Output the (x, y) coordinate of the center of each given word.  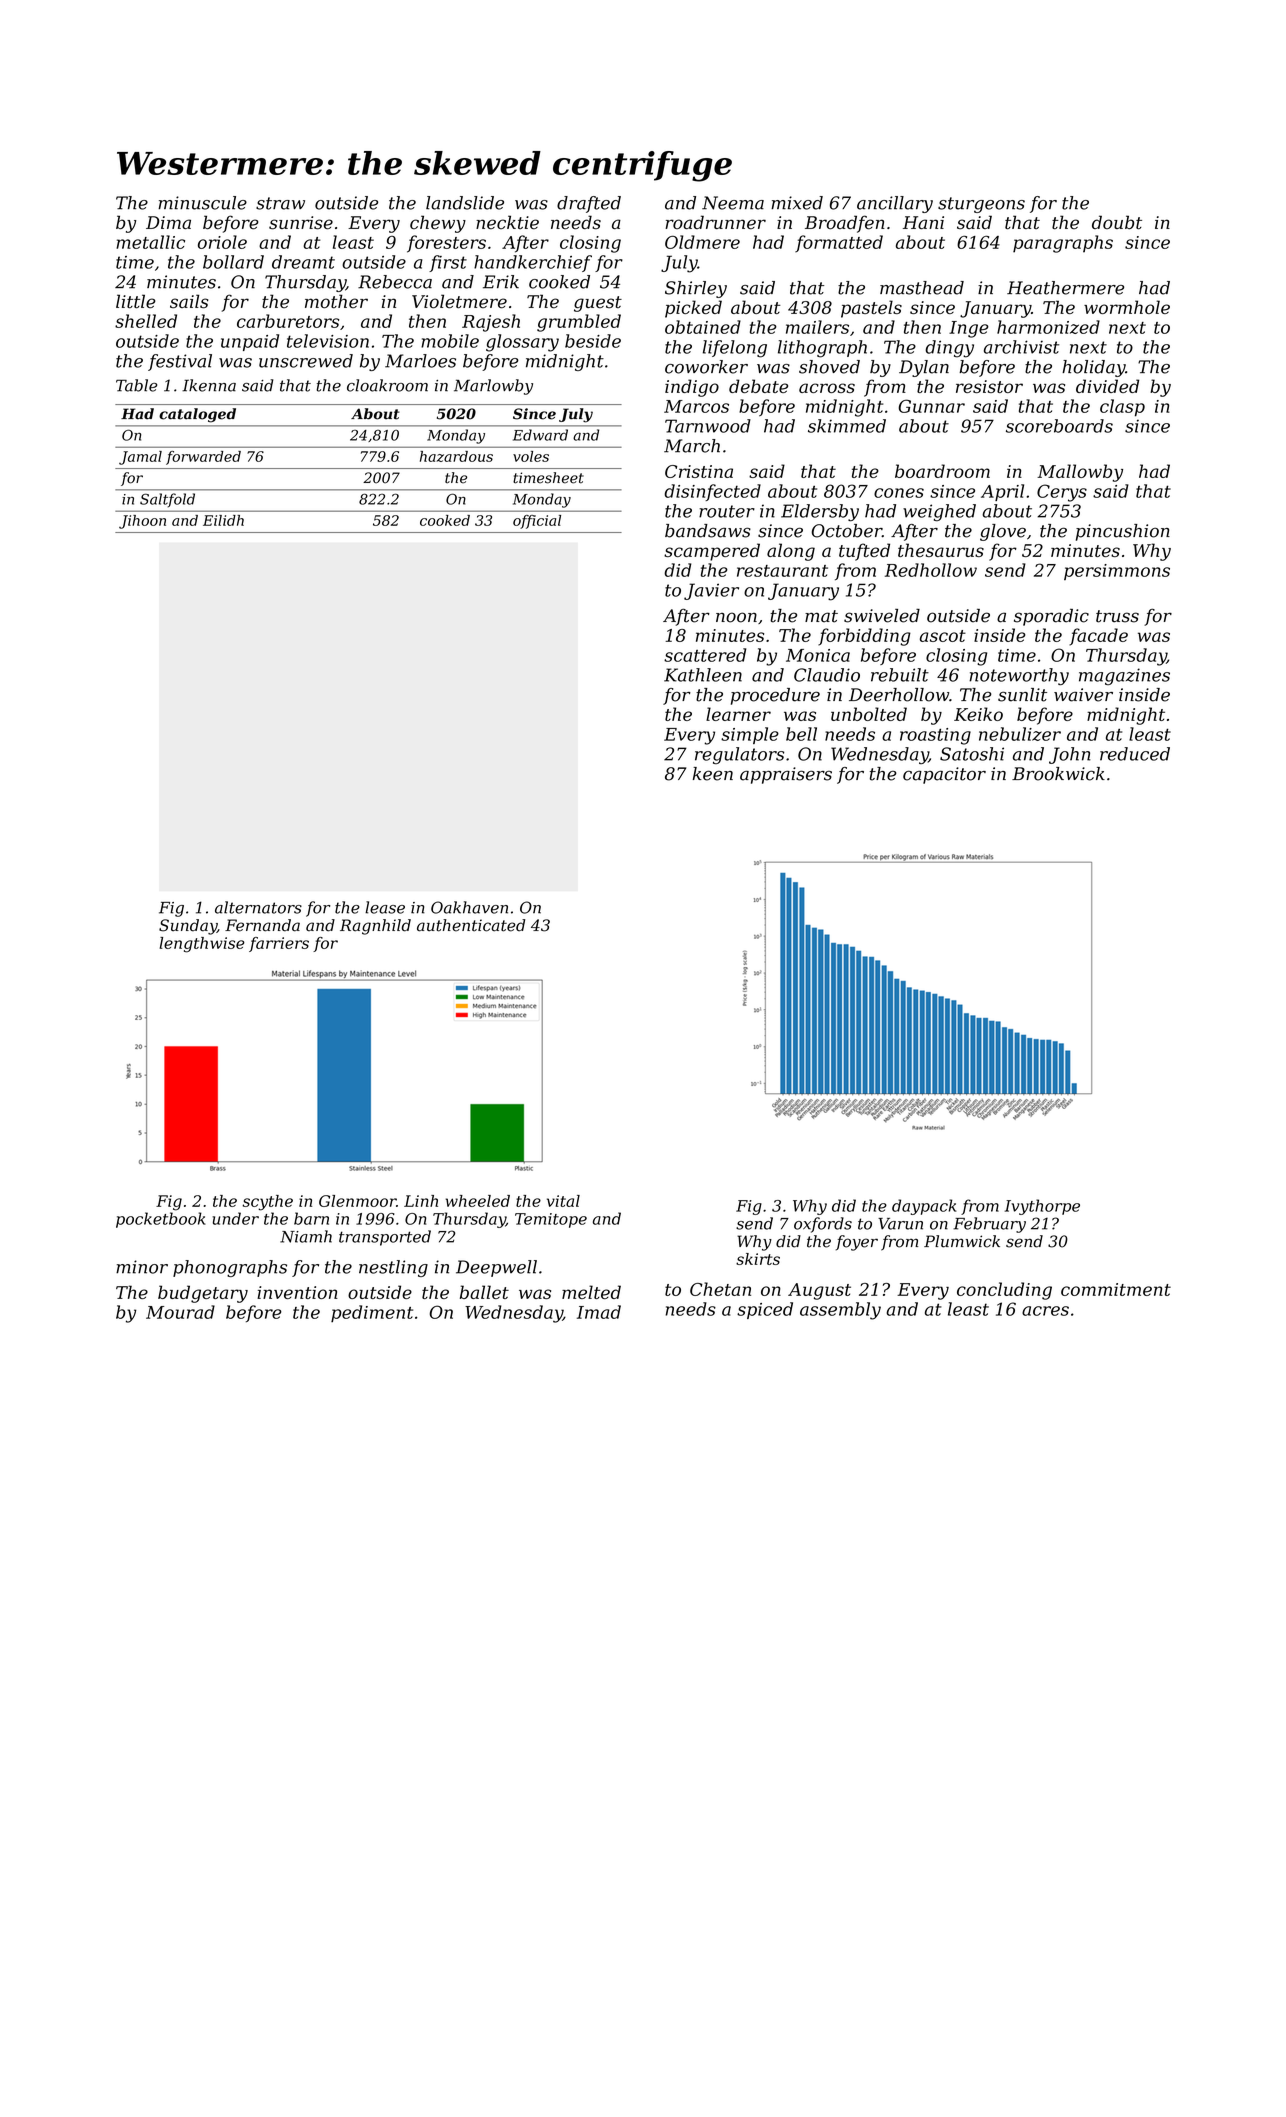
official (537, 522)
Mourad (180, 1312)
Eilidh (223, 520)
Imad (599, 1312)
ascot (943, 636)
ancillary (895, 204)
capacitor (944, 775)
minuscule (202, 203)
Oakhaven (469, 907)
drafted (589, 204)
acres (1045, 1311)
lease (385, 907)
